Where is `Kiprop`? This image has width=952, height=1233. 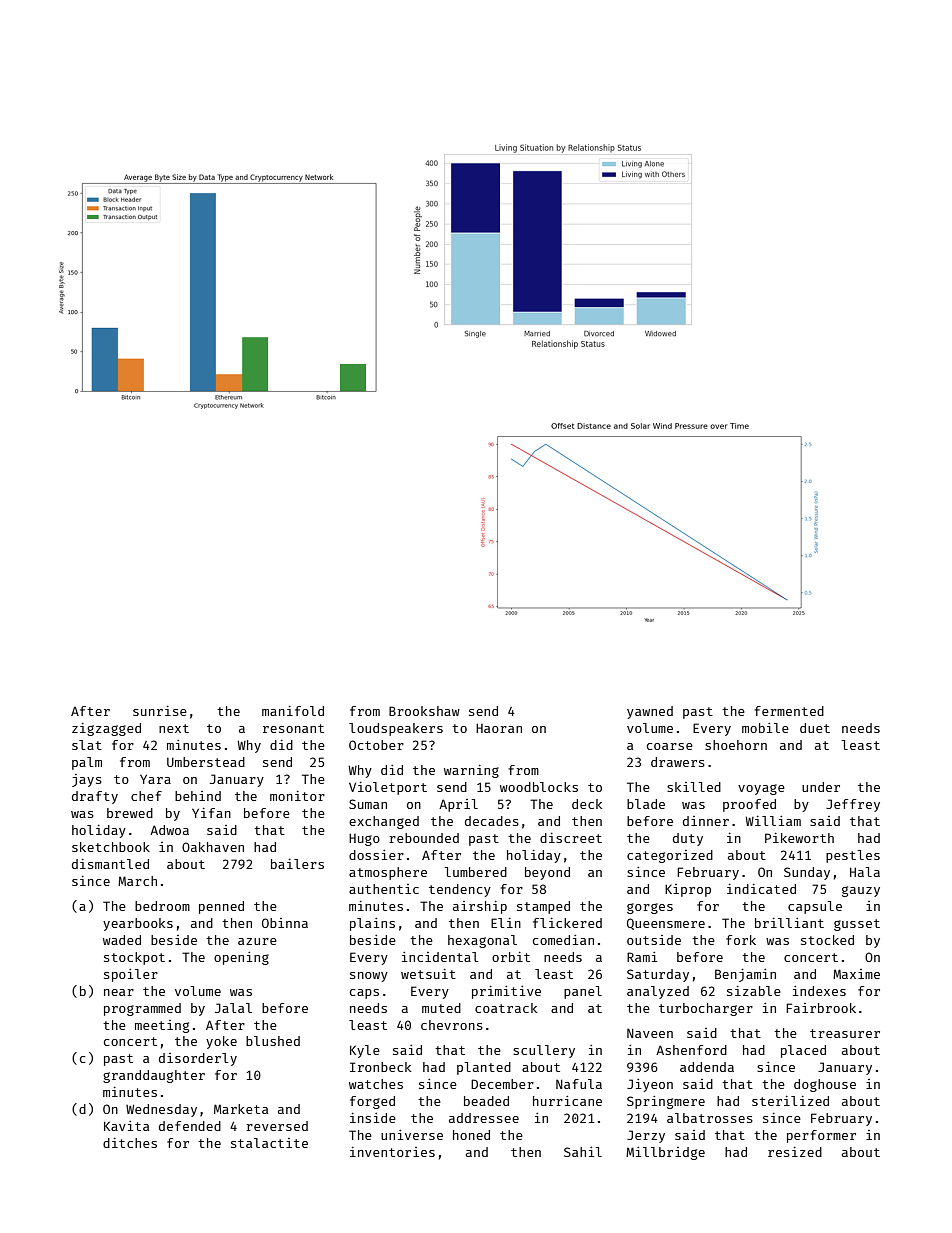
Kiprop is located at coordinates (688, 890).
